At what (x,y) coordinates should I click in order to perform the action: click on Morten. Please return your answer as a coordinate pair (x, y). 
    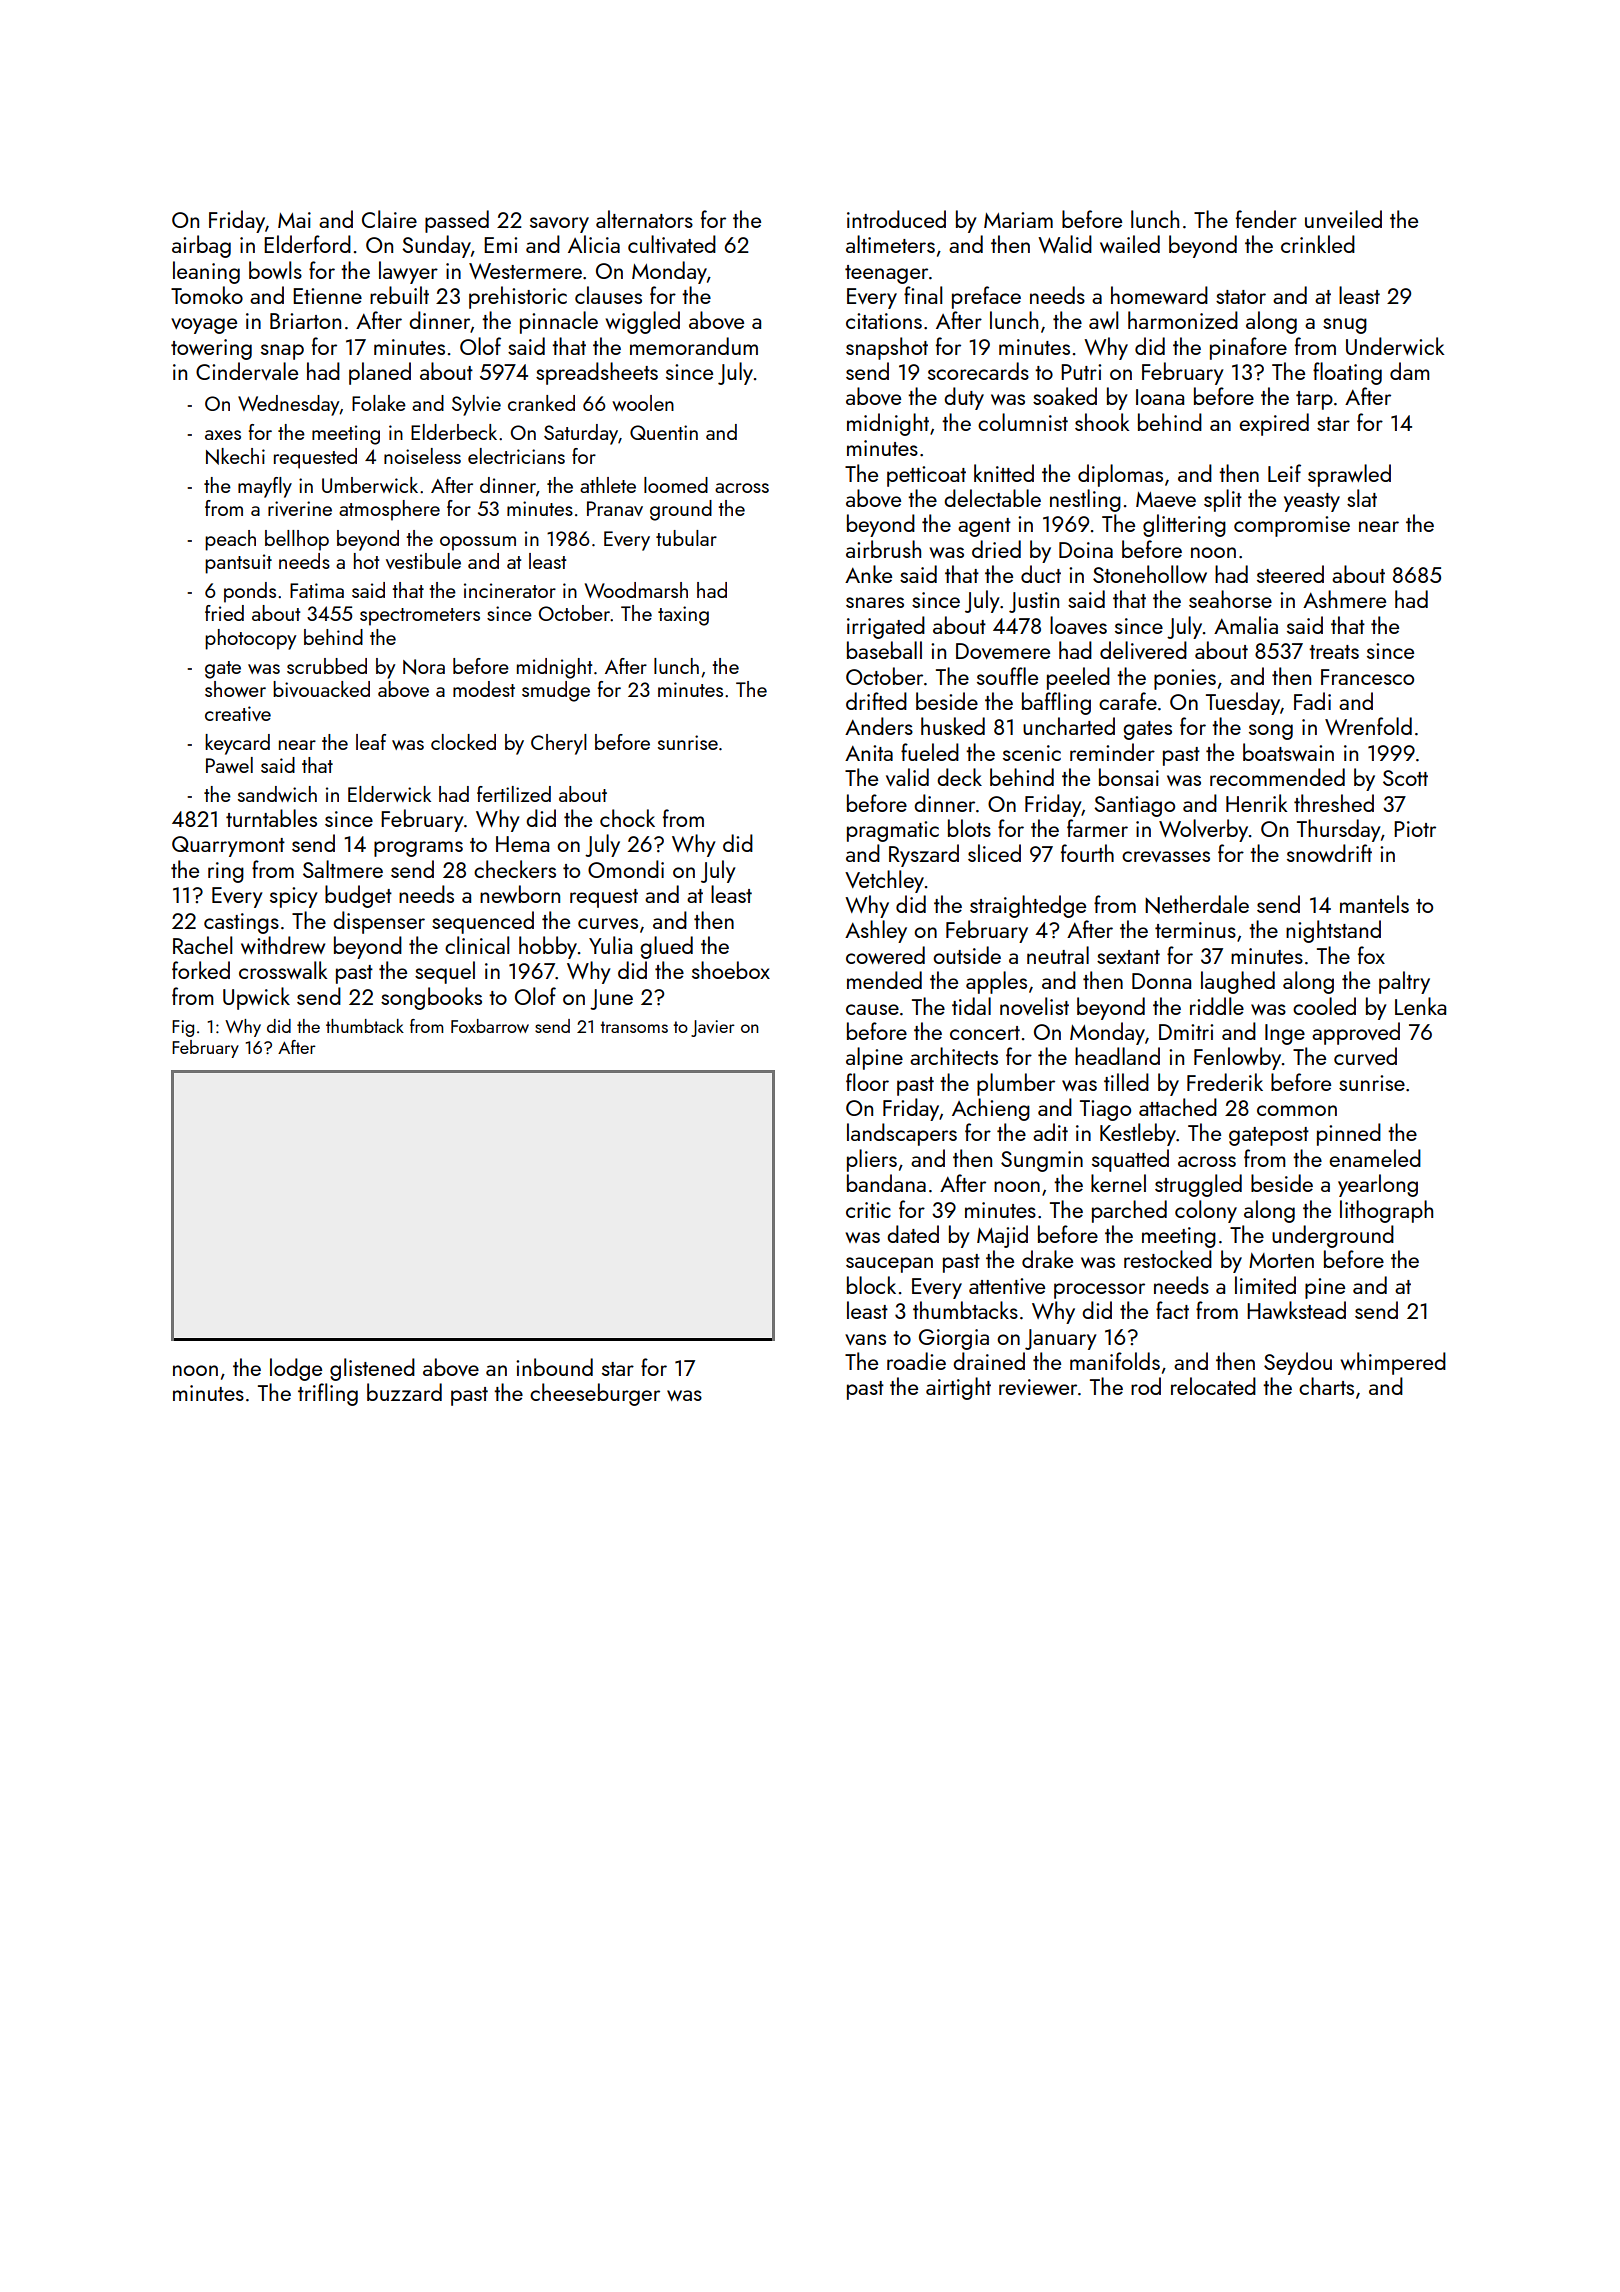
    Looking at the image, I should click on (1281, 1260).
